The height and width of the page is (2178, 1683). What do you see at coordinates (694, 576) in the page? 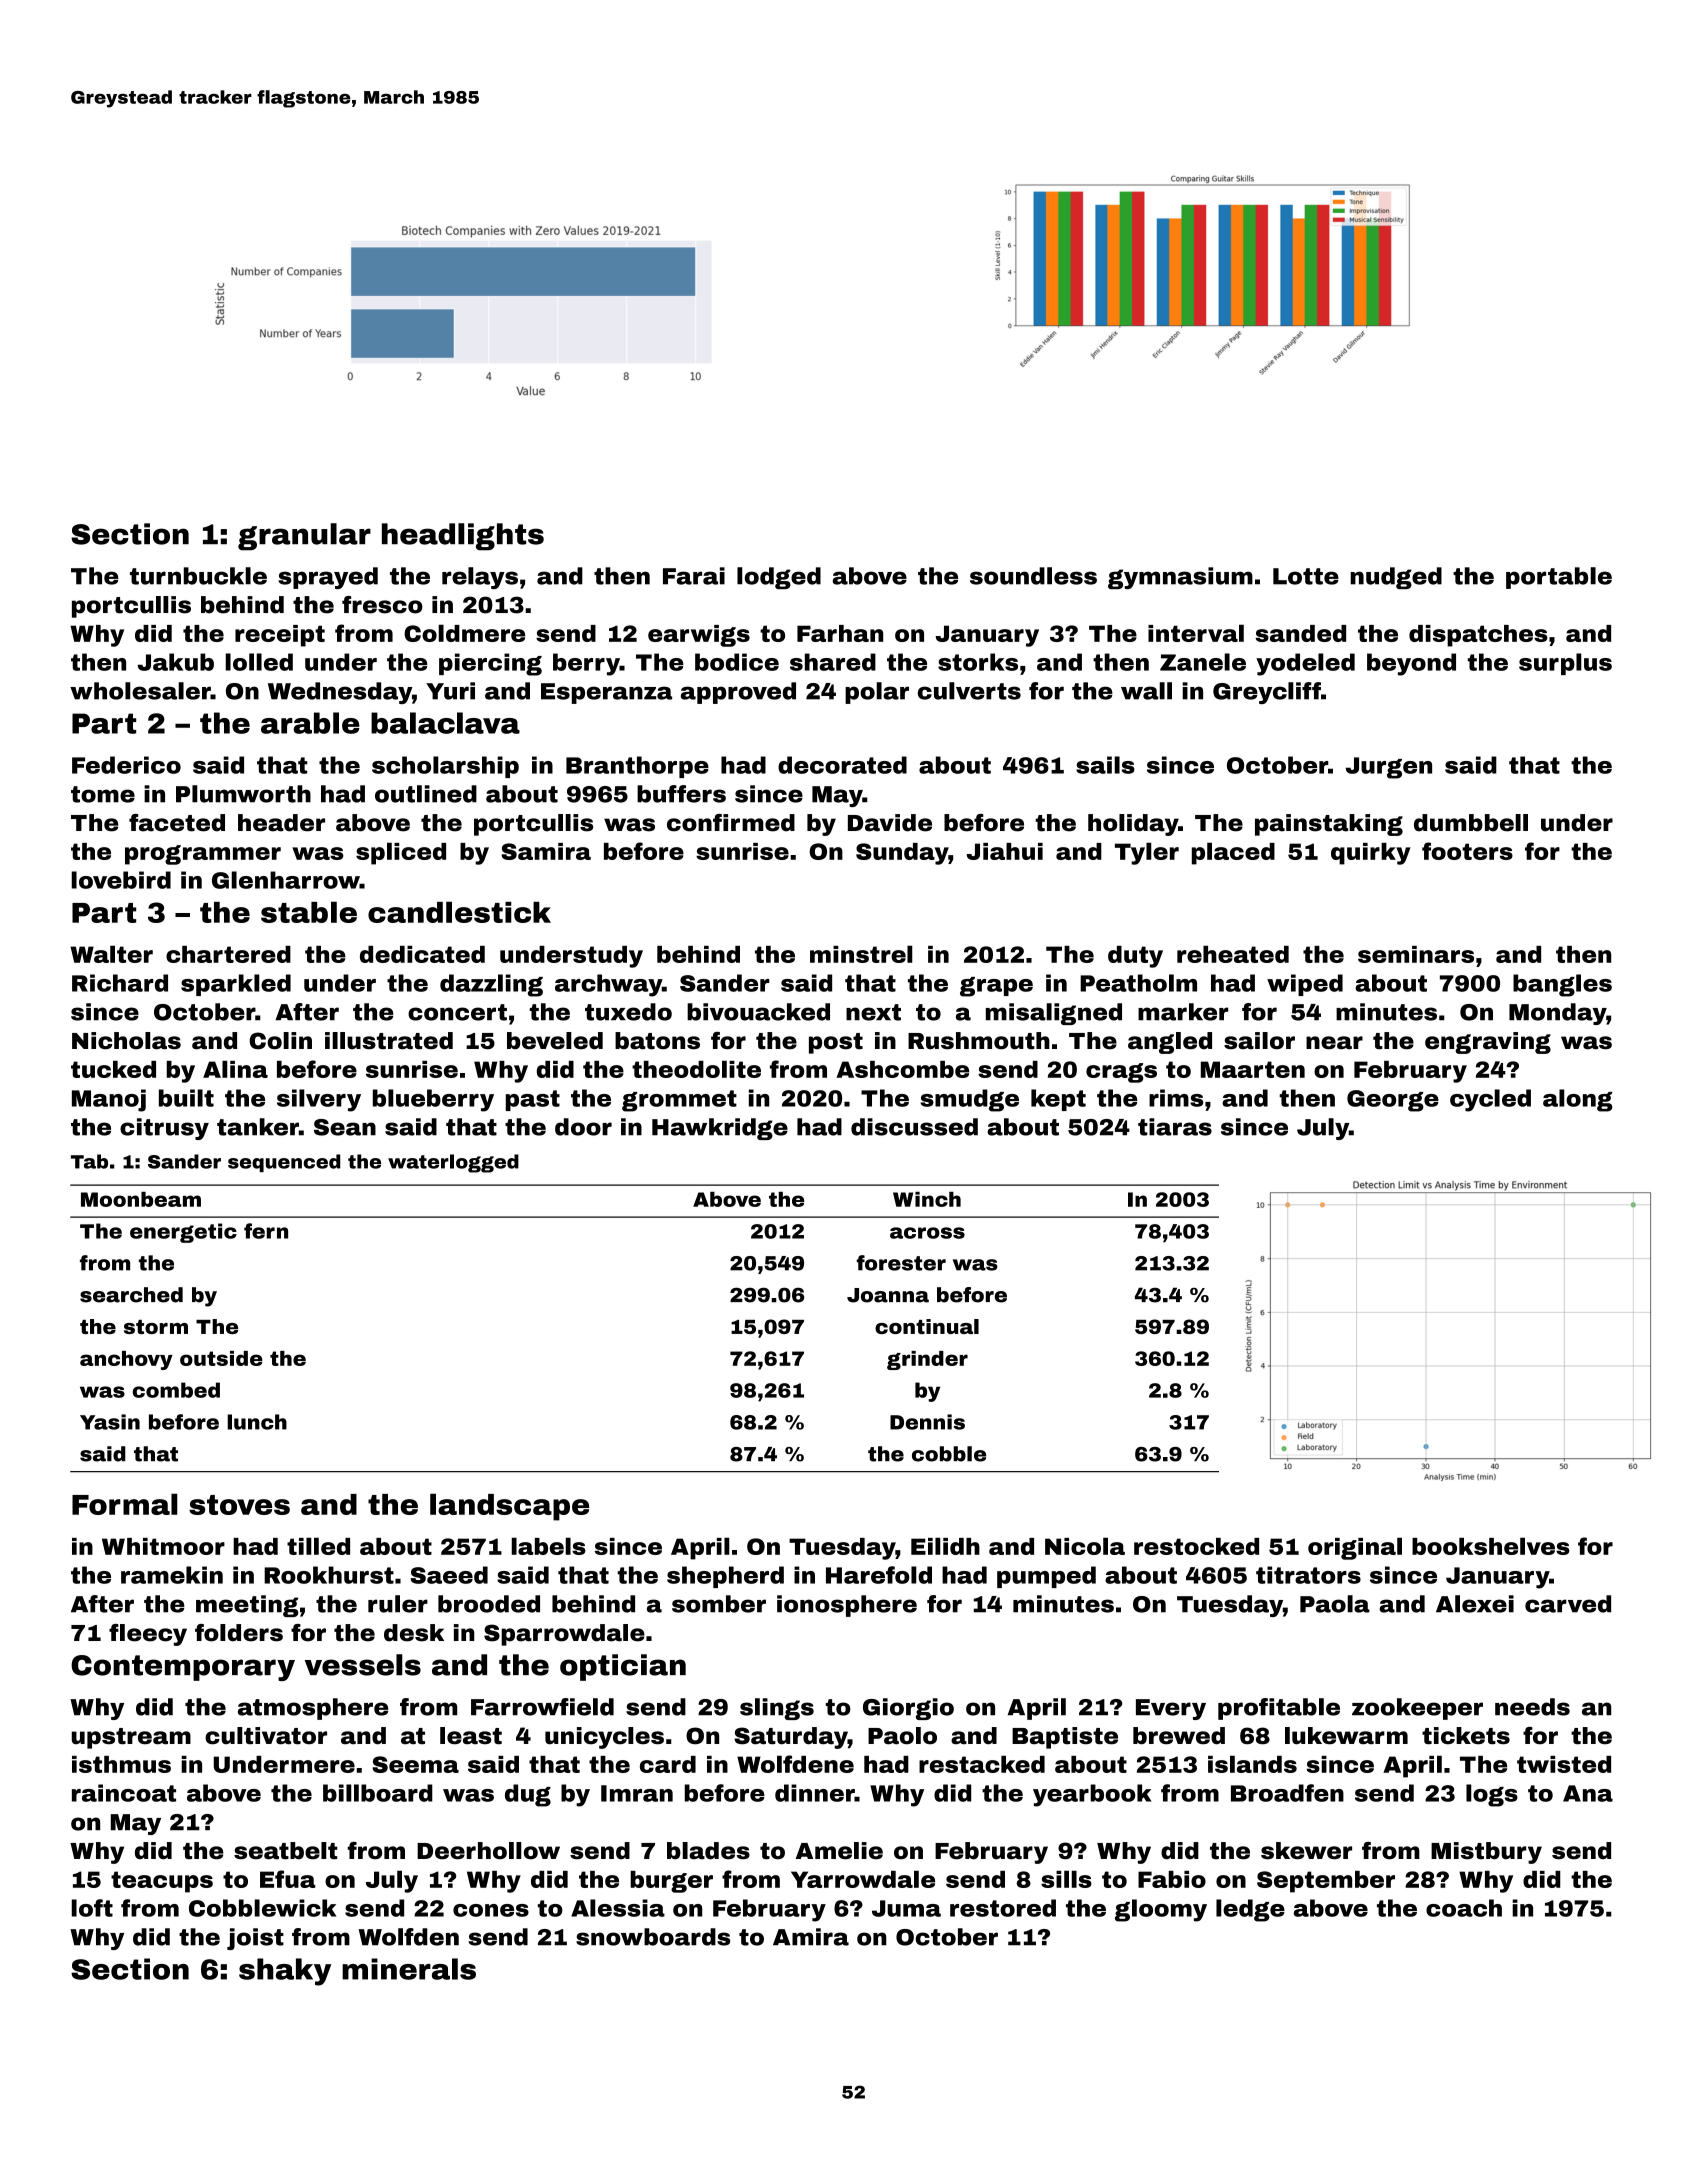
I see `Farai` at bounding box center [694, 576].
